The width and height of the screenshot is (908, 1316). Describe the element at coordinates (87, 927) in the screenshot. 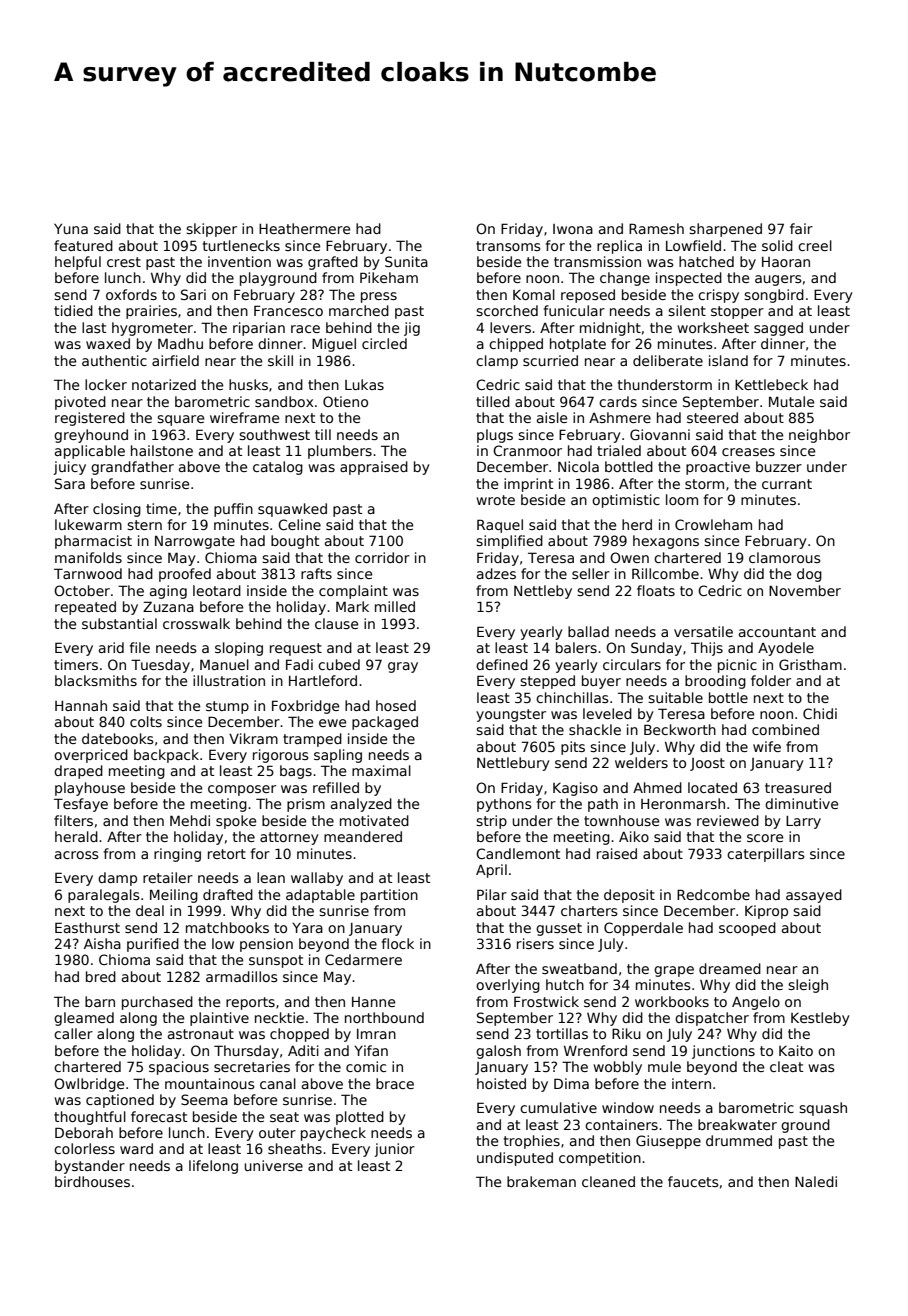

I see `Easthurst` at that location.
